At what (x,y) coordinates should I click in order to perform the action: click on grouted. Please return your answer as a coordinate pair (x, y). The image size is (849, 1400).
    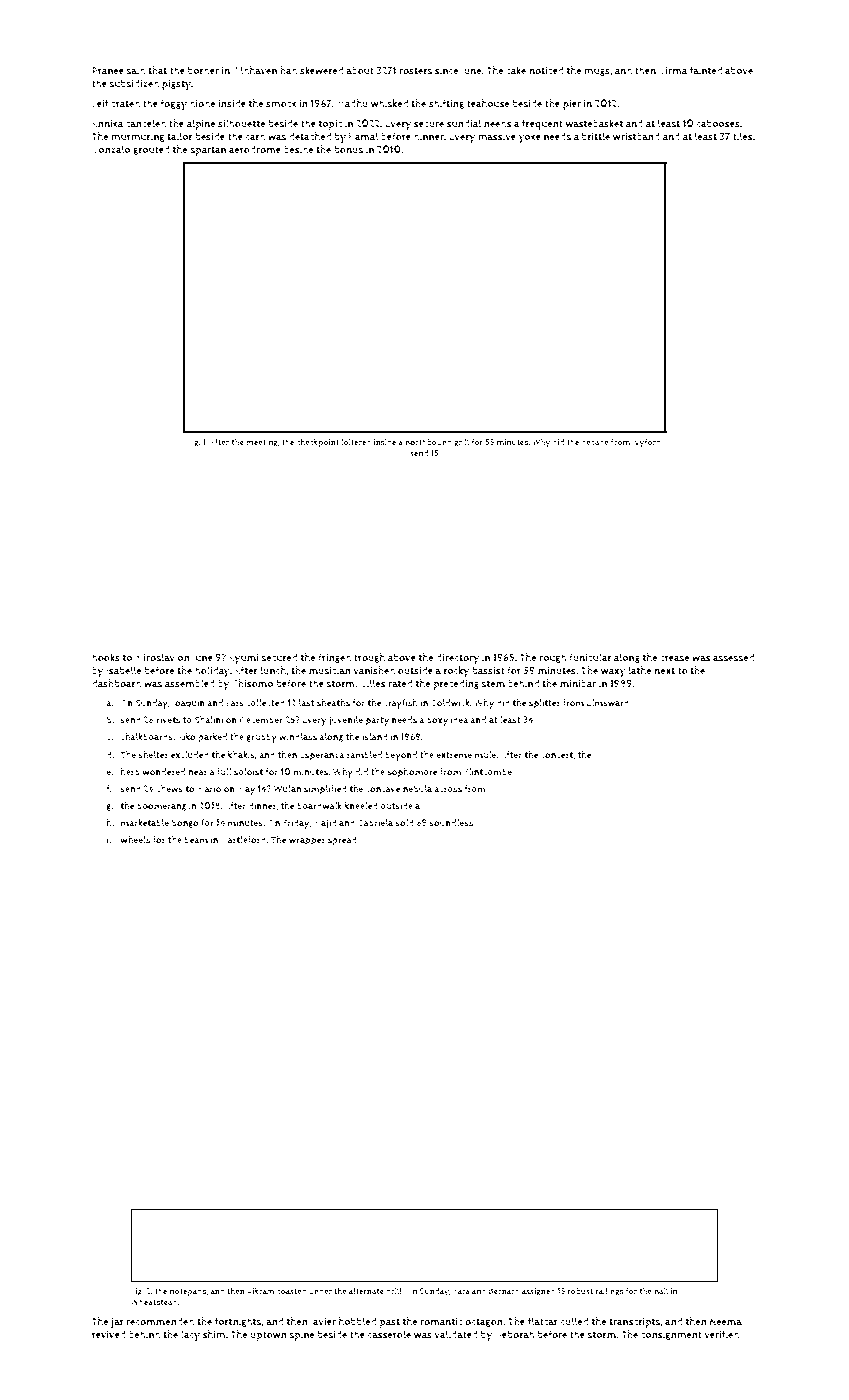
    Looking at the image, I should click on (151, 150).
